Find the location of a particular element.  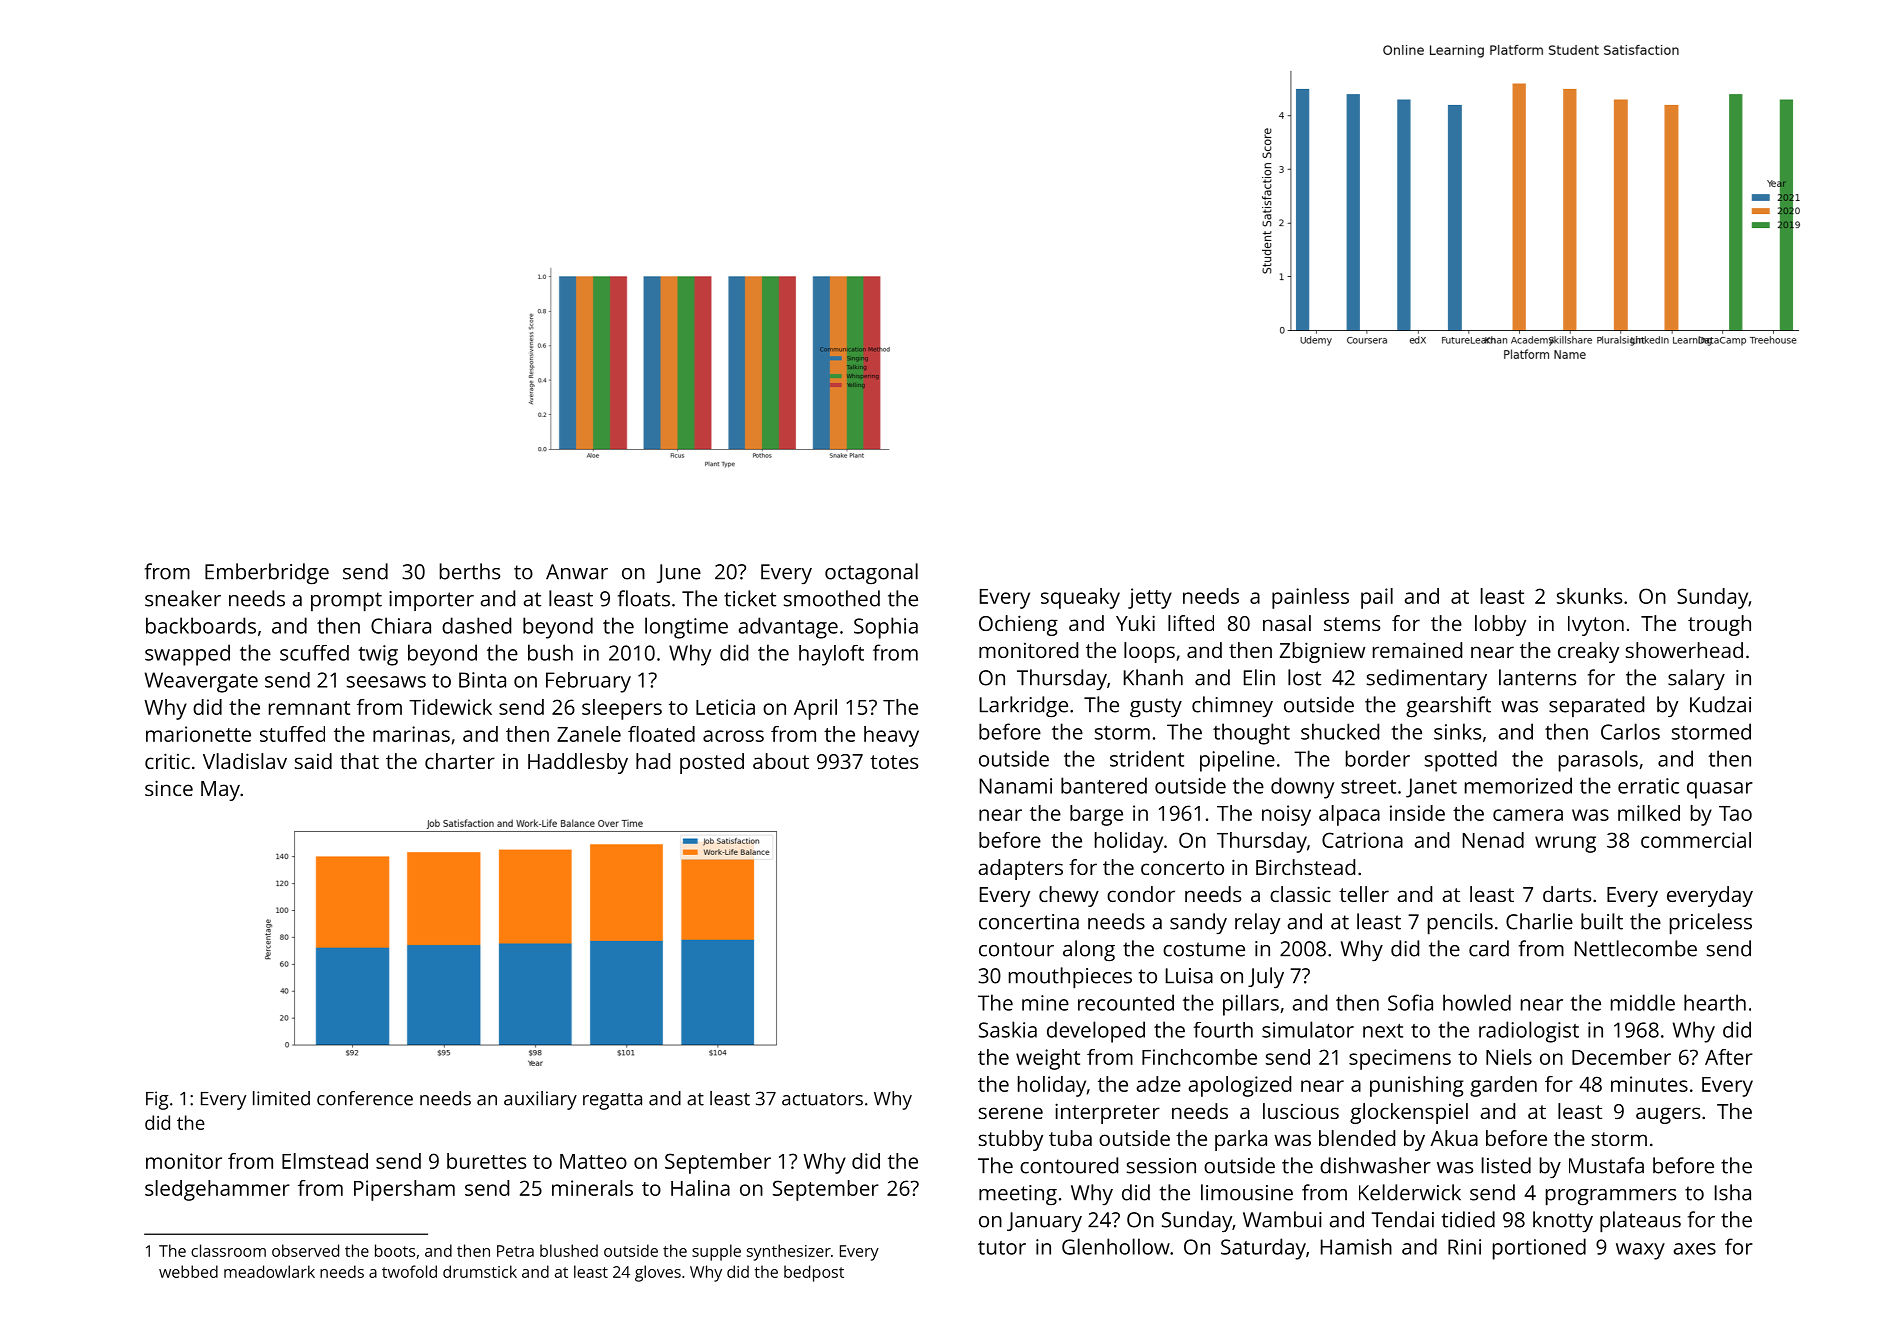

loops is located at coordinates (1149, 652).
